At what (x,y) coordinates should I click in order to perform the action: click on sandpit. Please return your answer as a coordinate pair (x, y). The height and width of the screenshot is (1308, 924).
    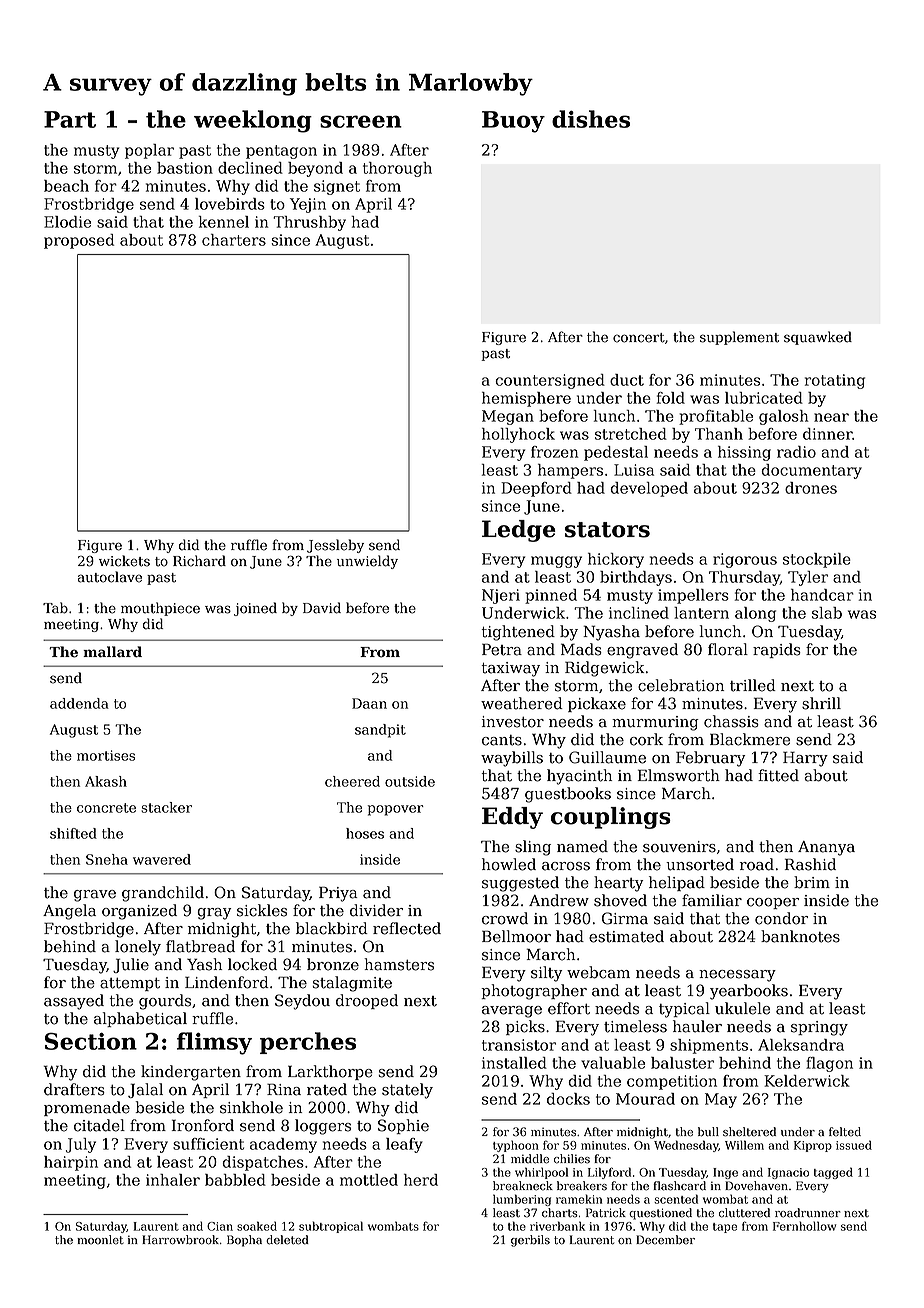
    Looking at the image, I should click on (380, 731).
